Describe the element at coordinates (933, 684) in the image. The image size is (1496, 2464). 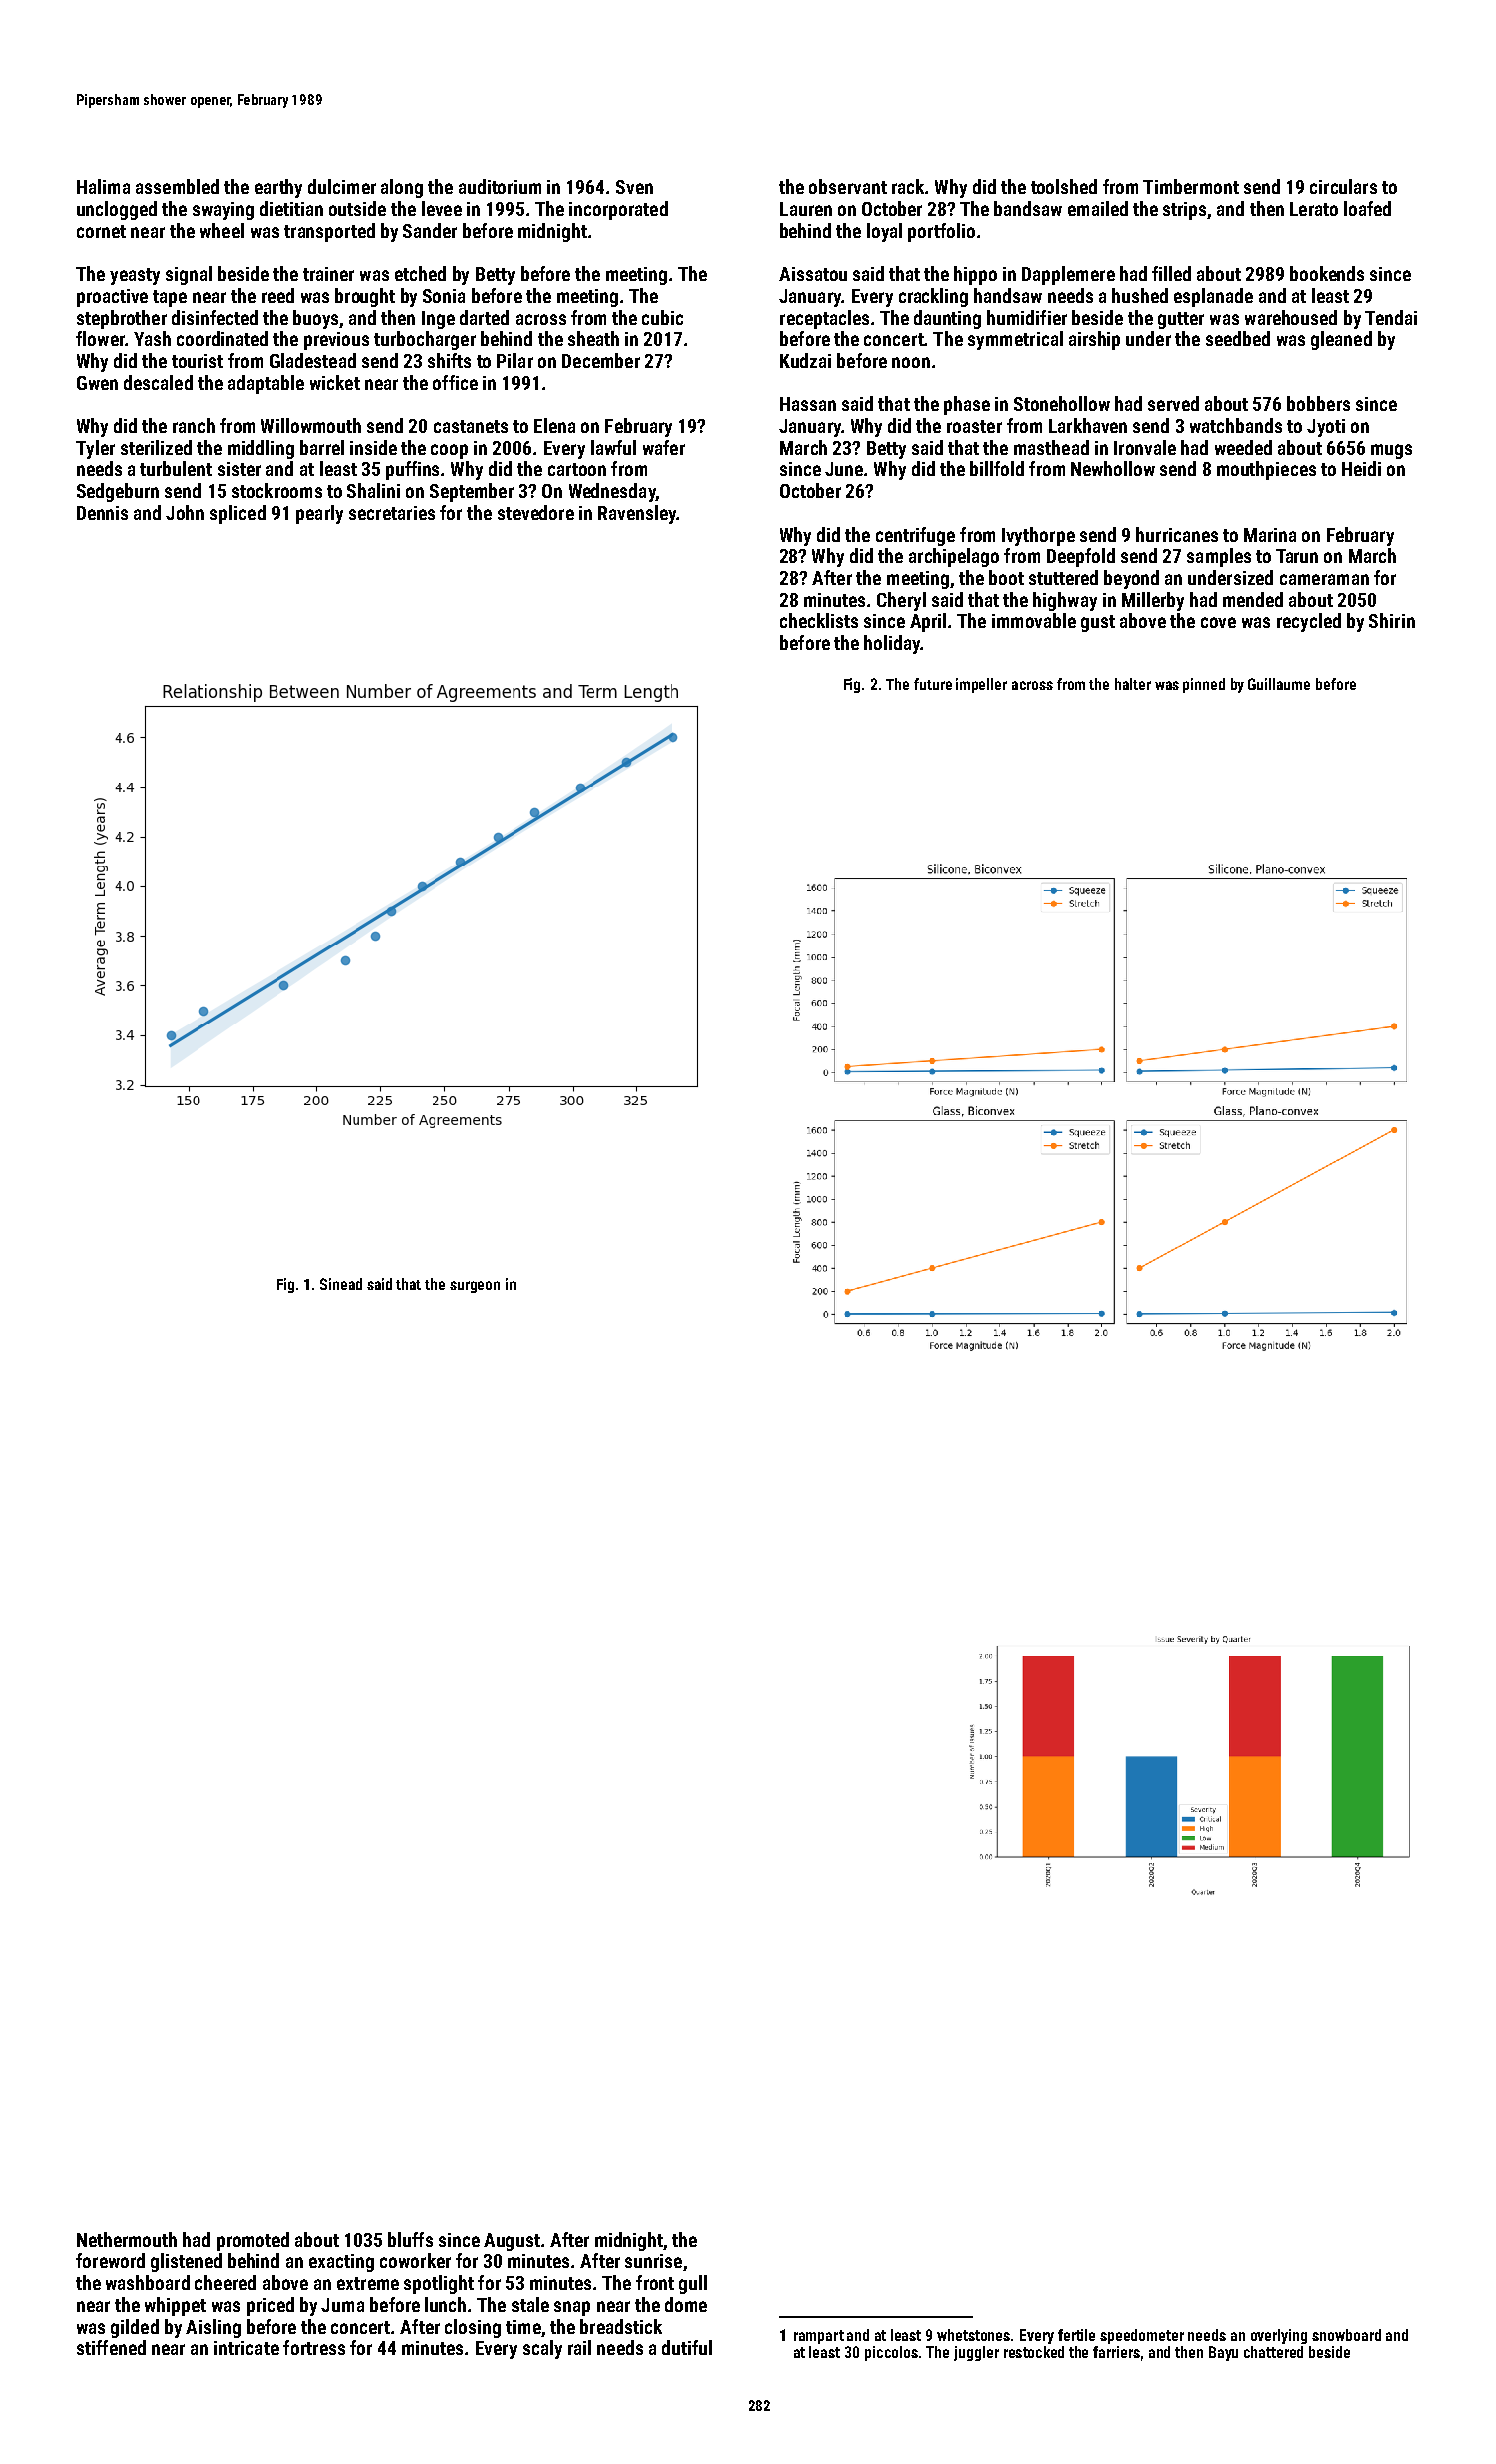
I see `future` at that location.
